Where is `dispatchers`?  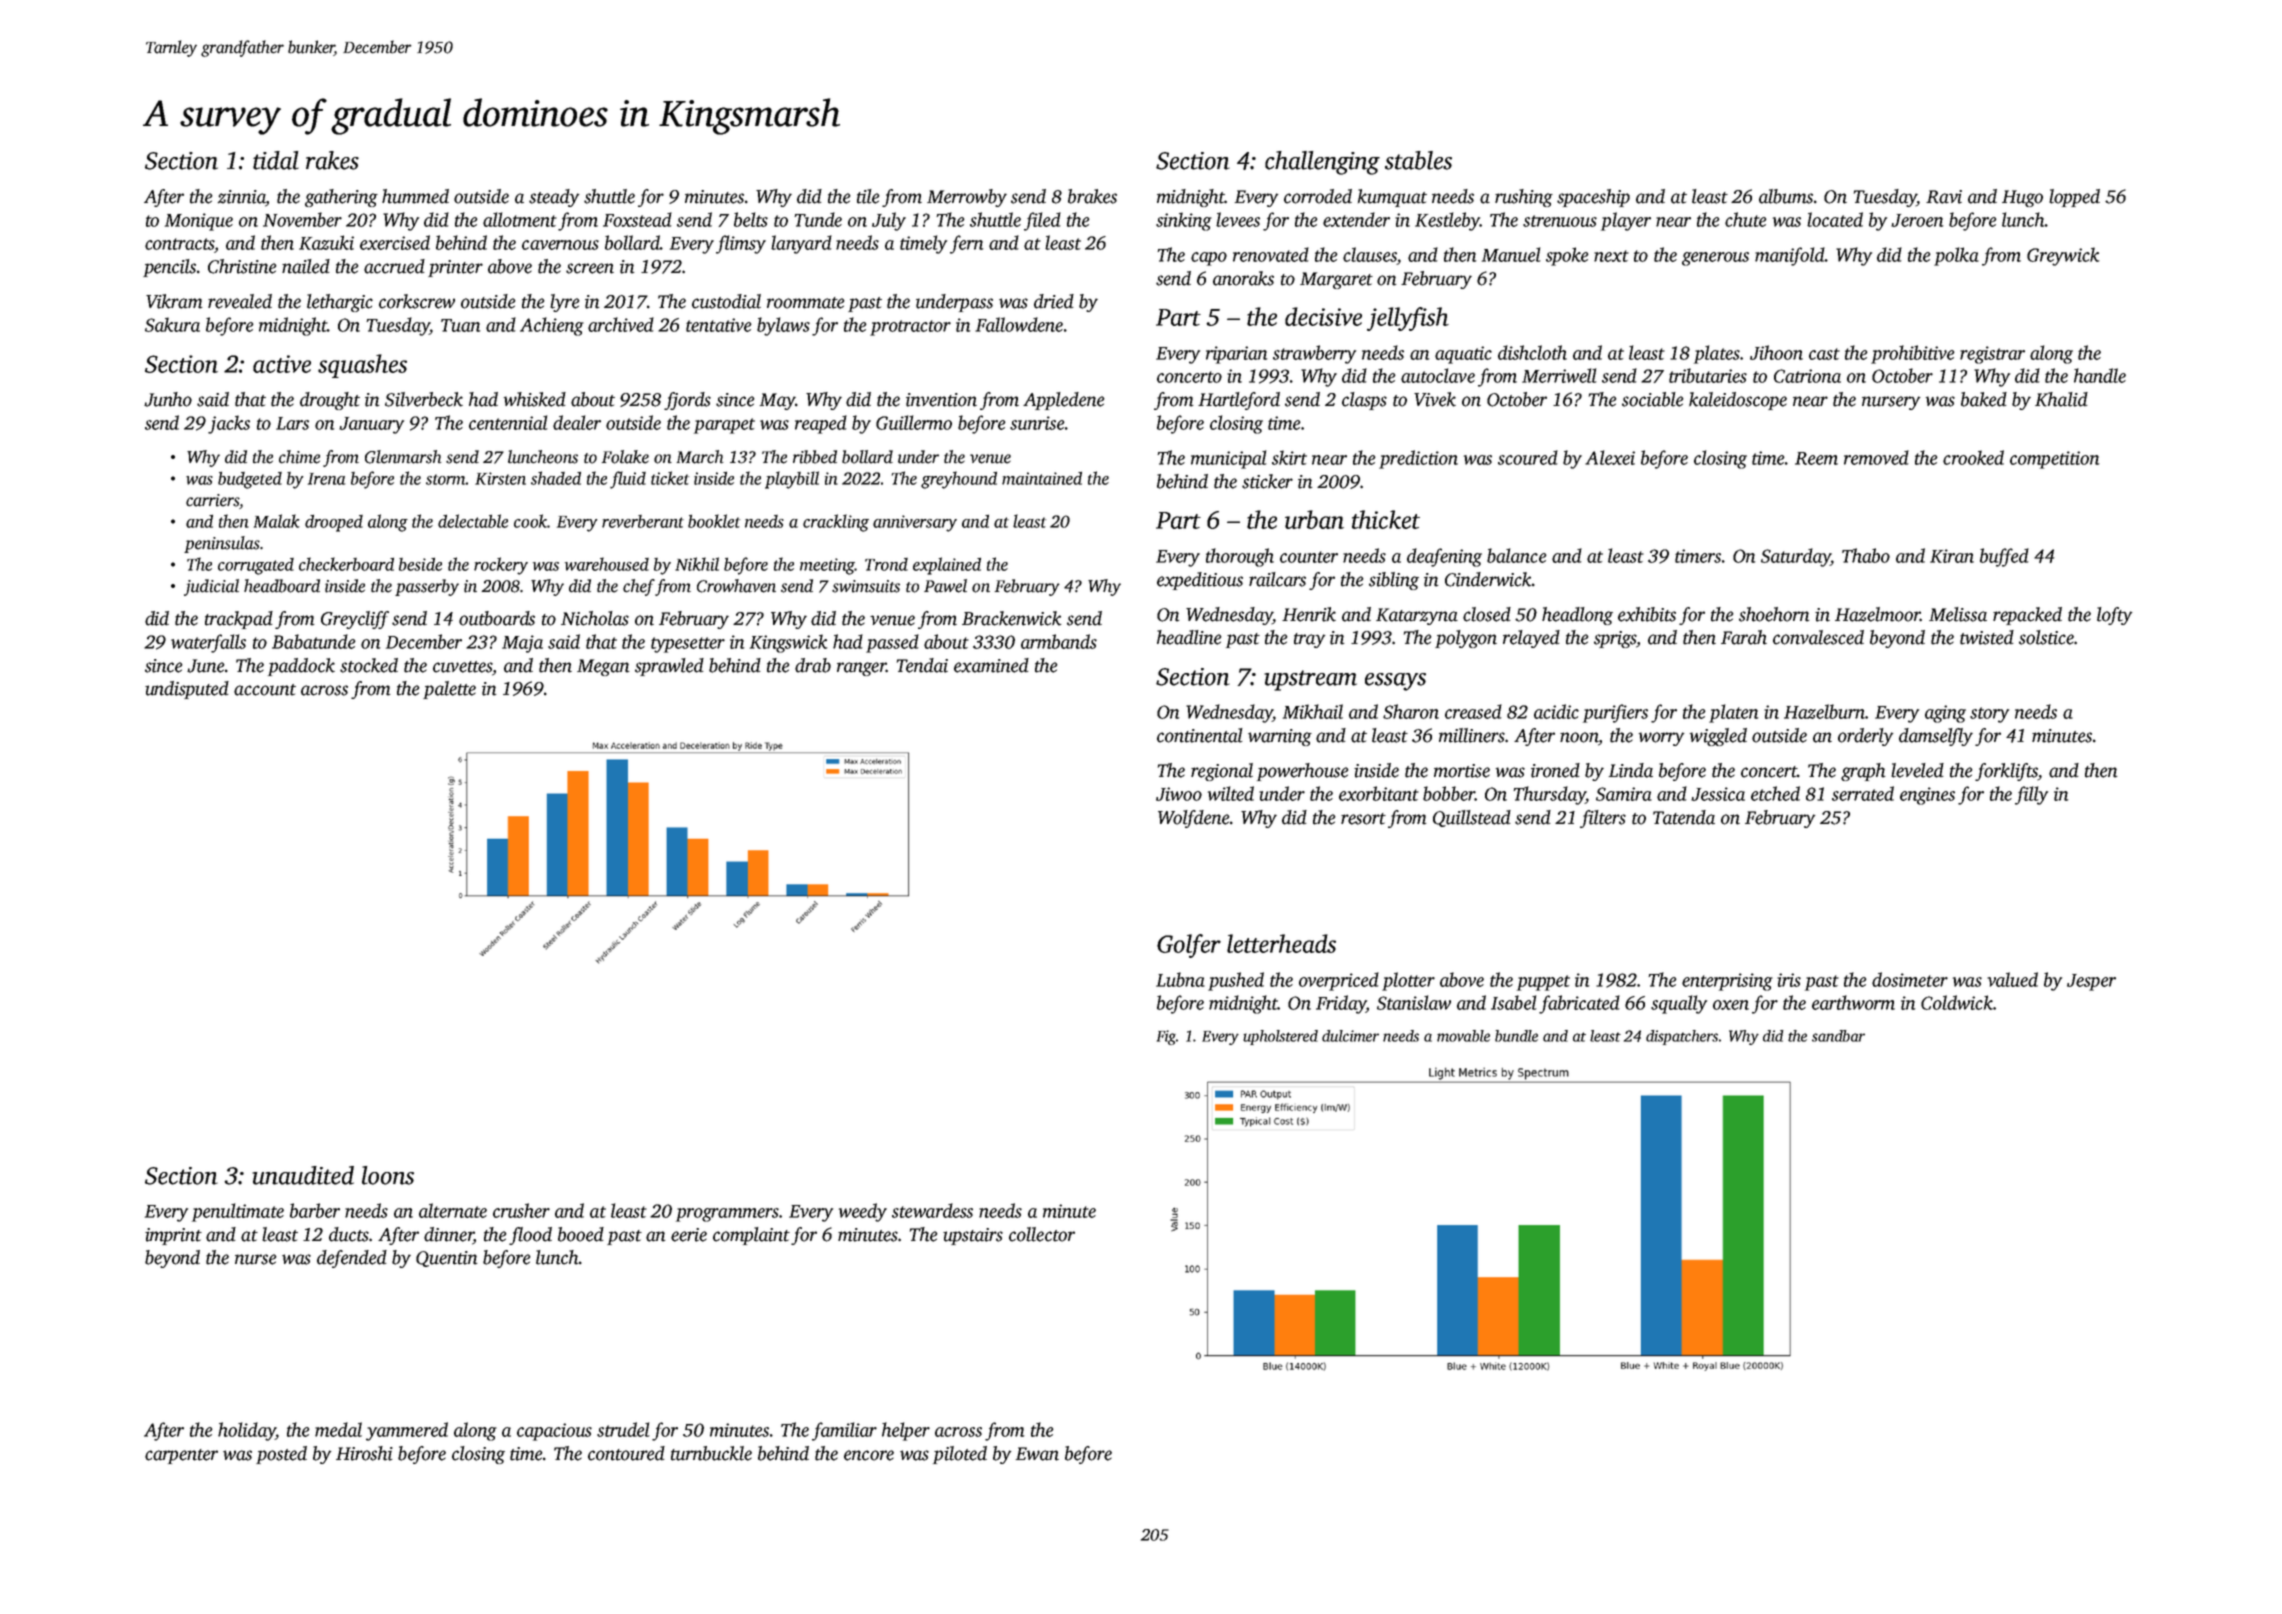
dispatchers is located at coordinates (1682, 1037).
